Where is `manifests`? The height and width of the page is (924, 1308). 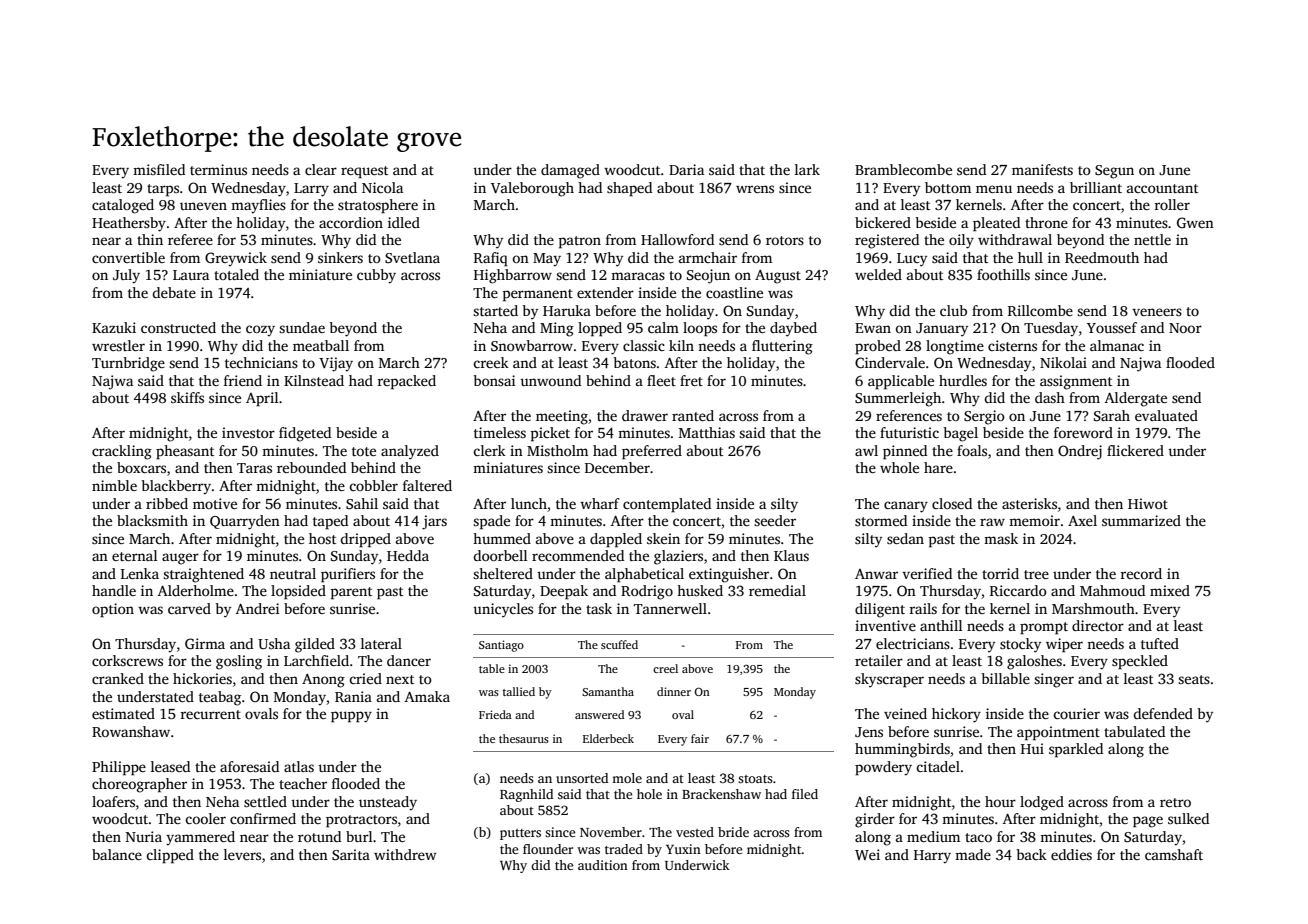 manifests is located at coordinates (1042, 169).
